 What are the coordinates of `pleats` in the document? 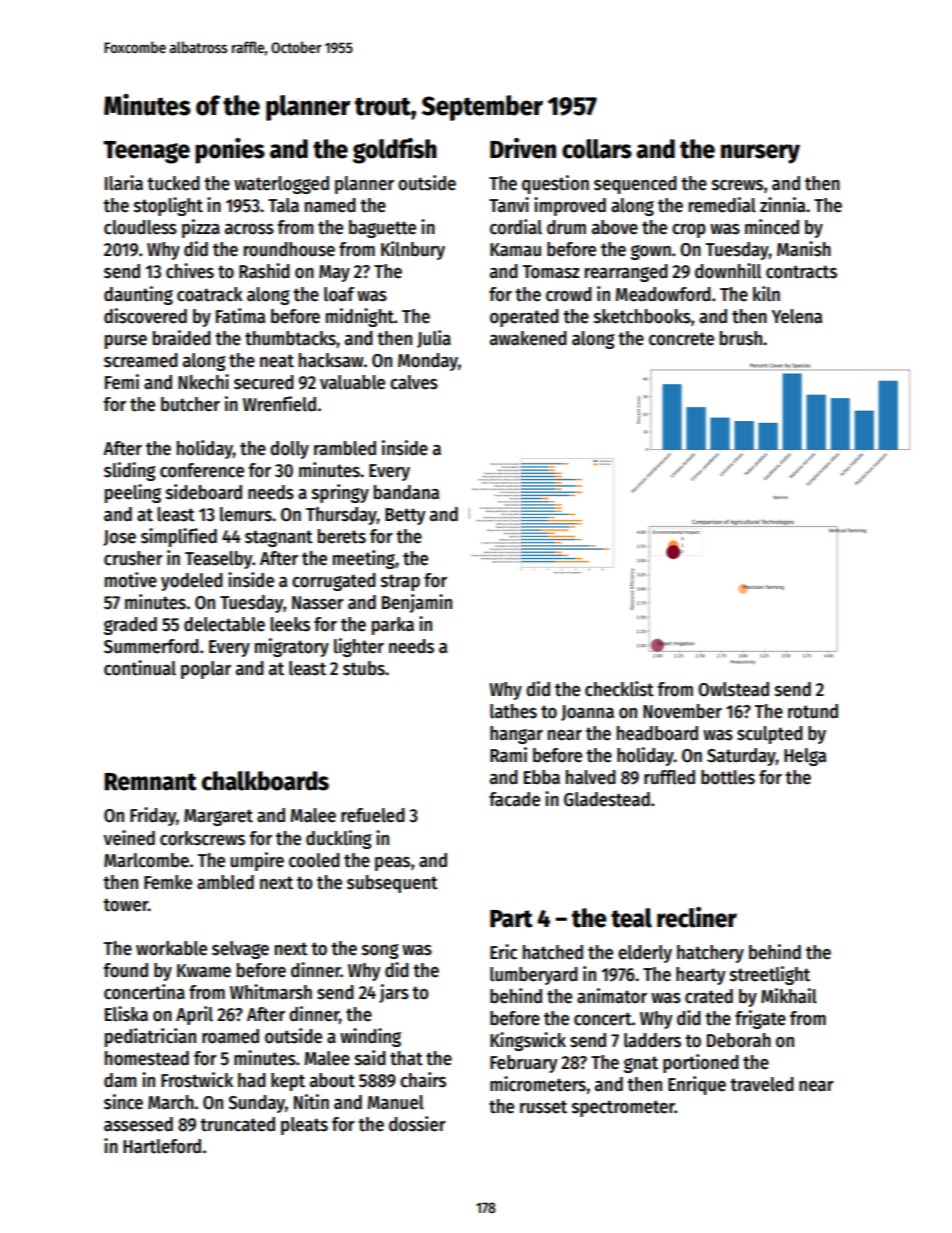 It's located at (304, 1126).
